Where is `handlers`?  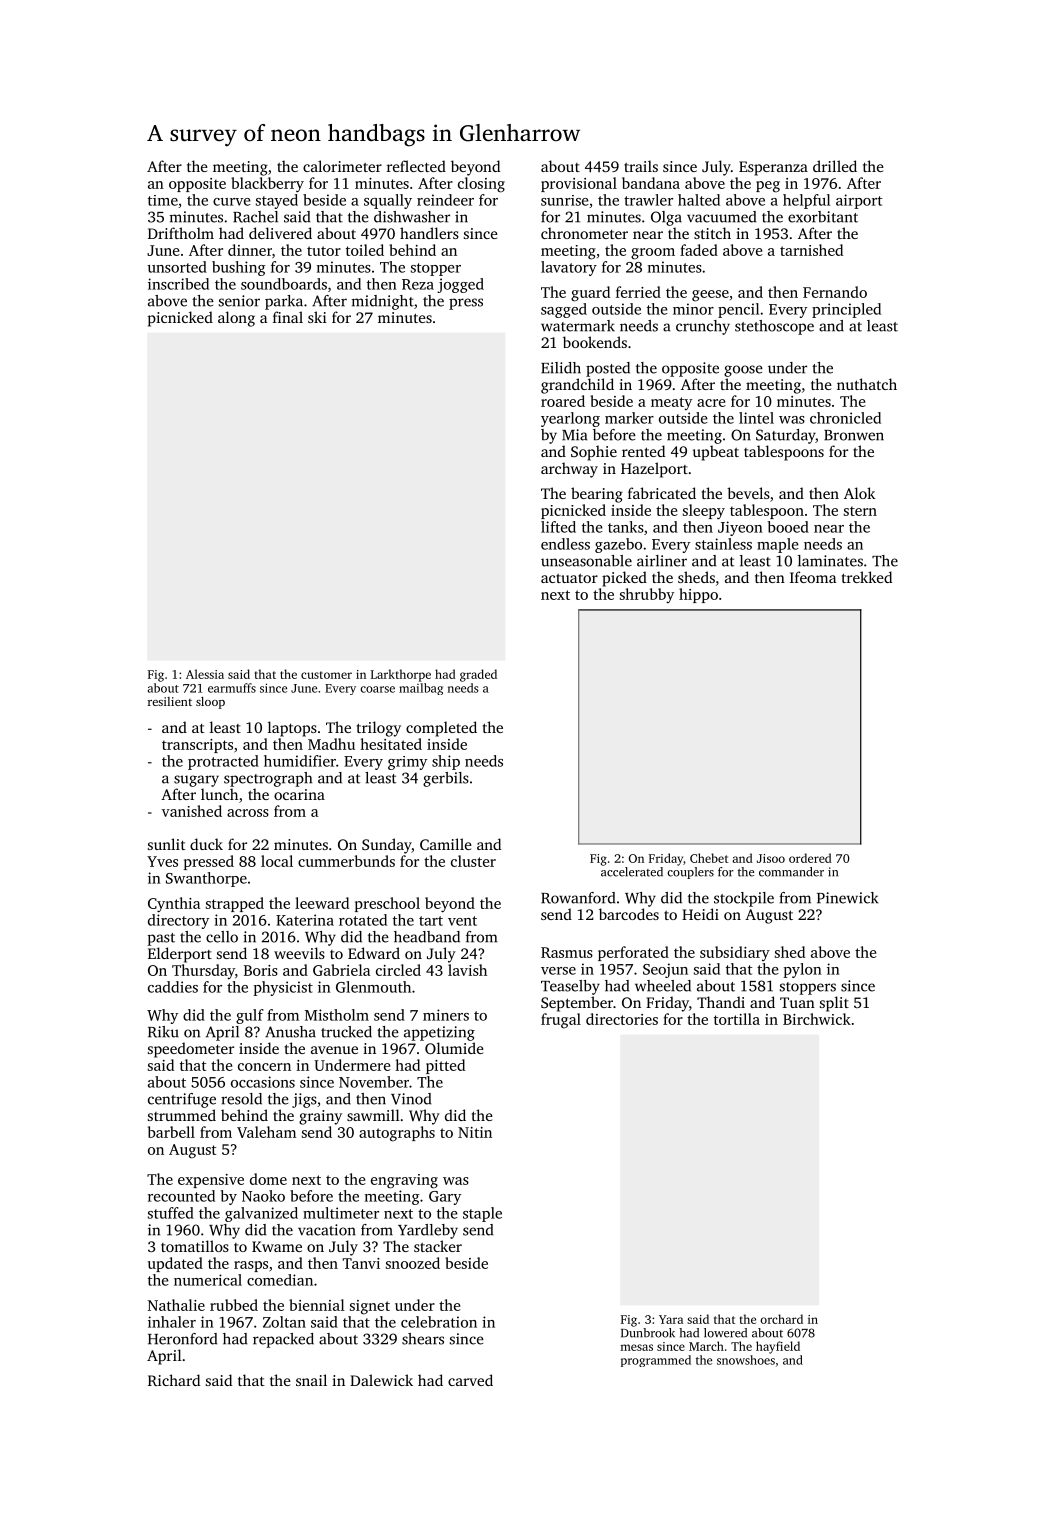 handlers is located at coordinates (429, 233).
